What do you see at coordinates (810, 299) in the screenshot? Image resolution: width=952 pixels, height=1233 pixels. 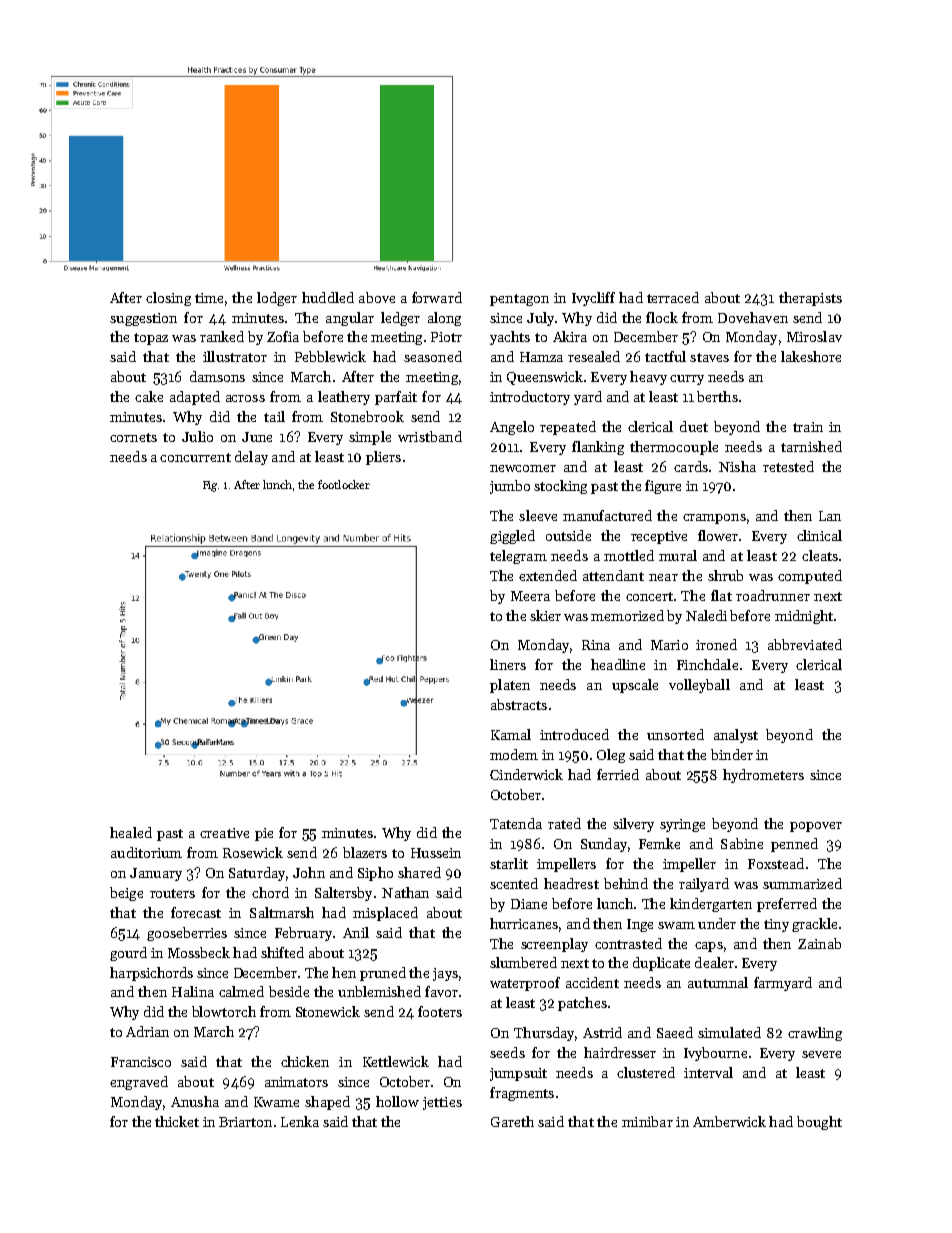 I see `therapists` at bounding box center [810, 299].
